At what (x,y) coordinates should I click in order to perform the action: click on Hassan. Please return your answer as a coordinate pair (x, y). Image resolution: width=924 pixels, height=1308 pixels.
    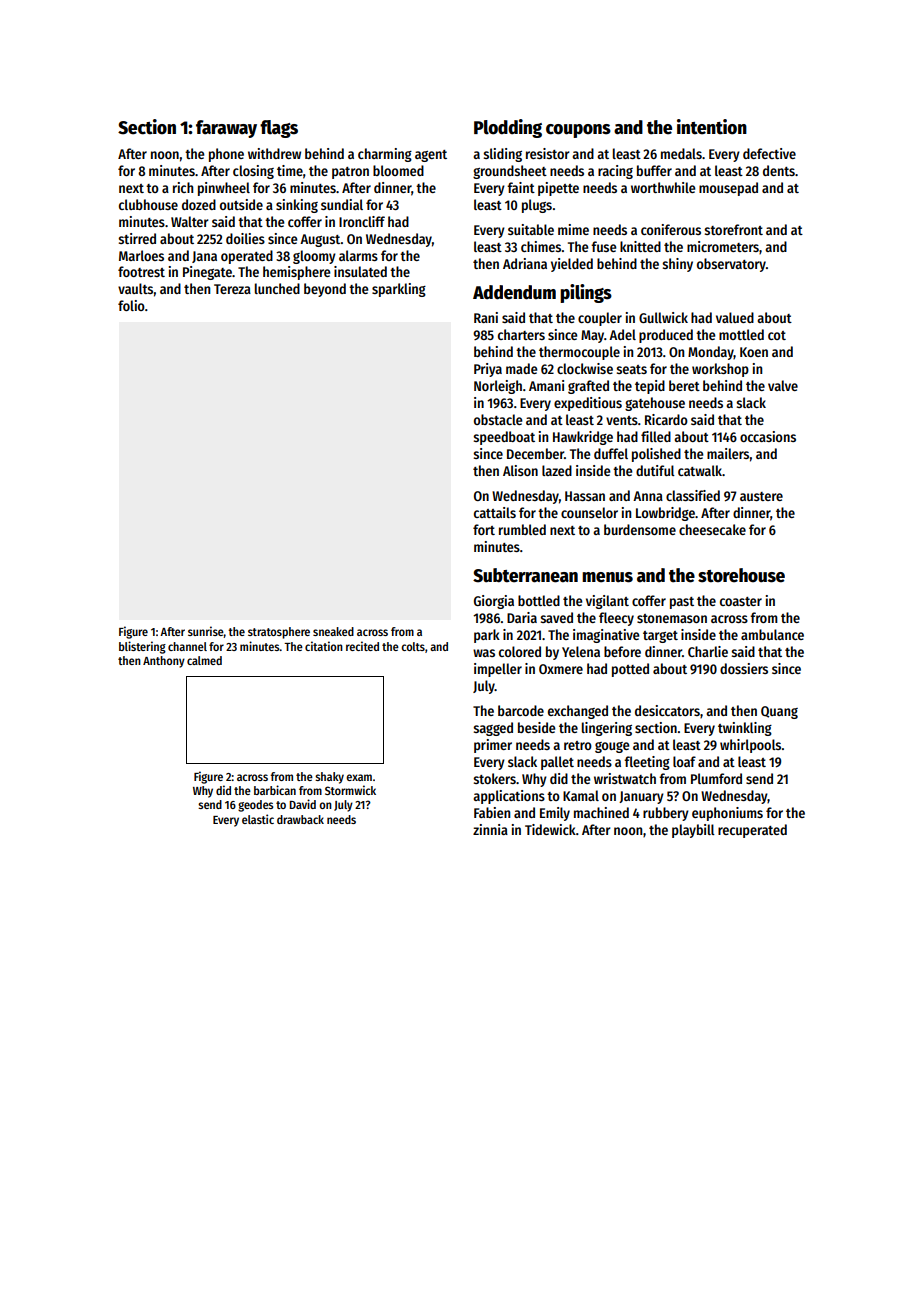
    Looking at the image, I should click on (585, 496).
